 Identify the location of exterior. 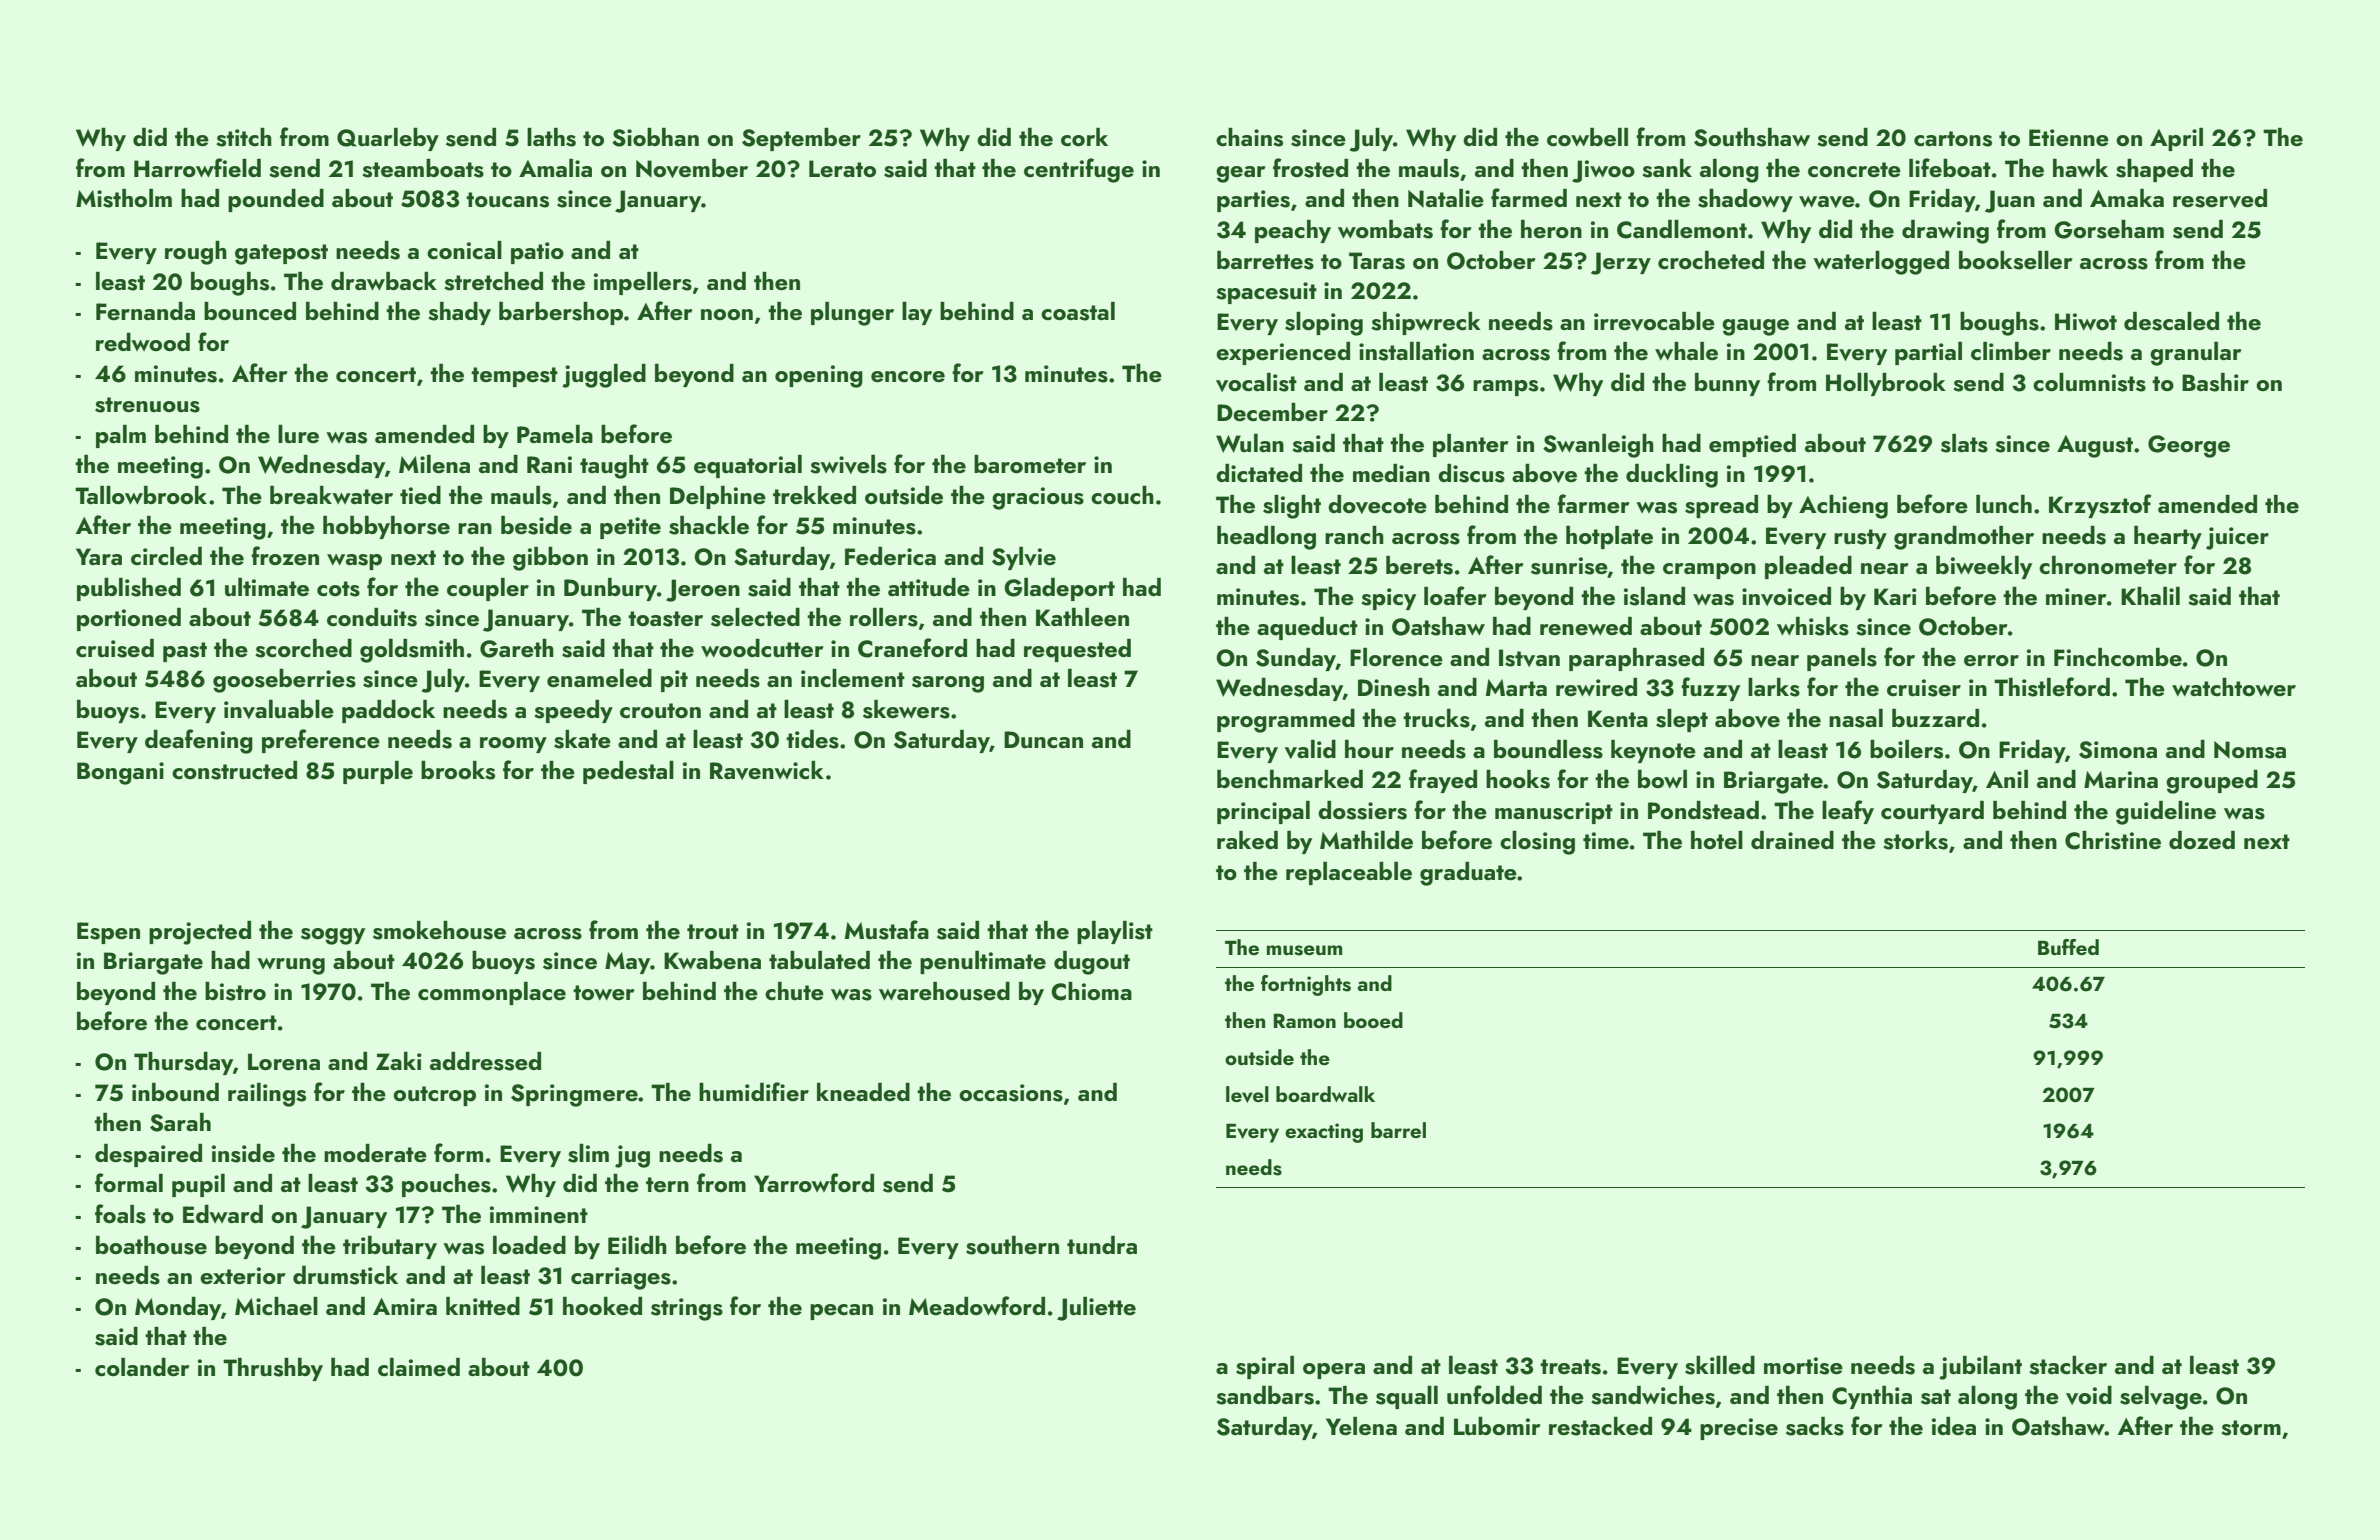
(243, 1275).
